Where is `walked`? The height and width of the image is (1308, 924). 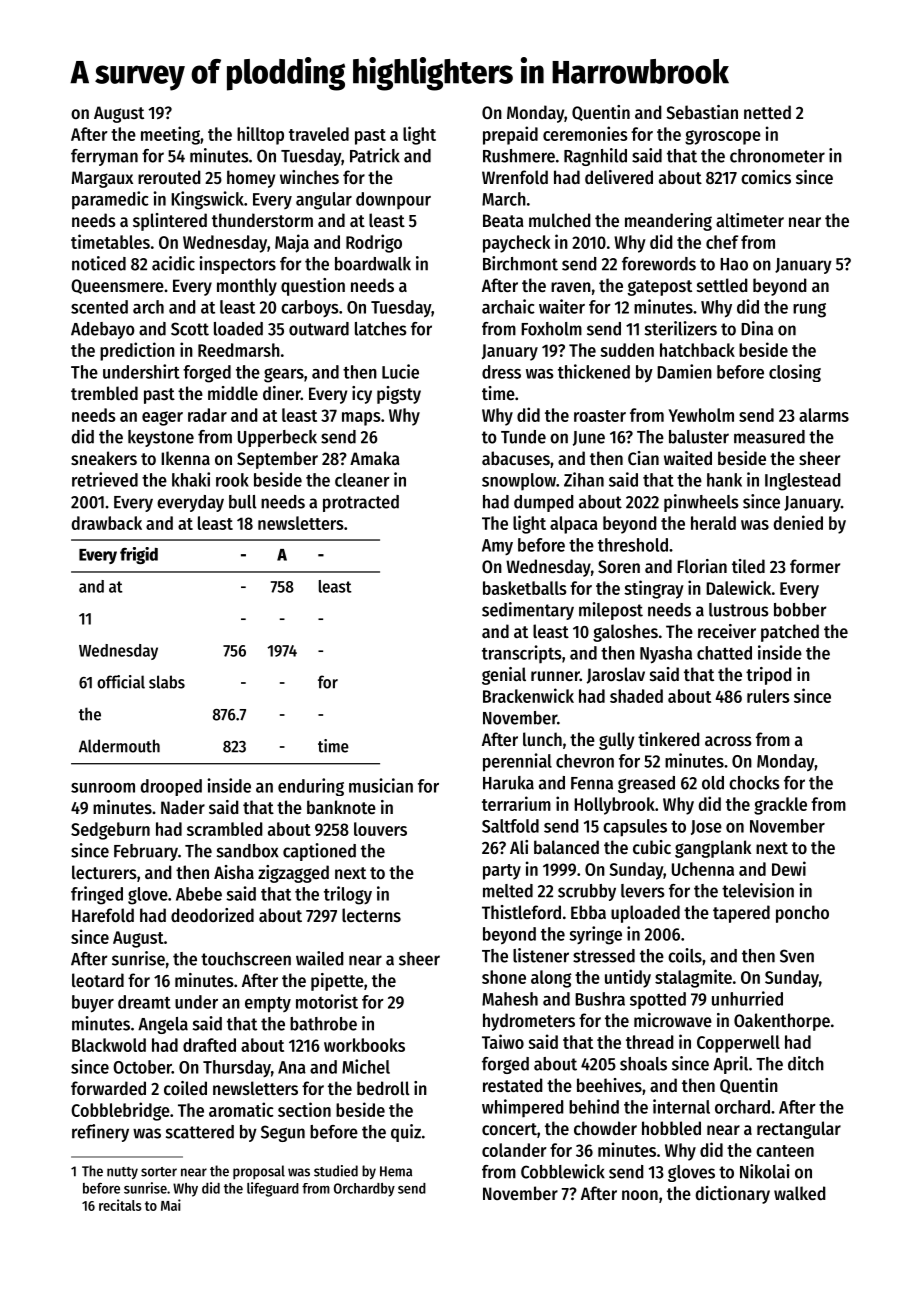 walked is located at coordinates (800, 1193).
